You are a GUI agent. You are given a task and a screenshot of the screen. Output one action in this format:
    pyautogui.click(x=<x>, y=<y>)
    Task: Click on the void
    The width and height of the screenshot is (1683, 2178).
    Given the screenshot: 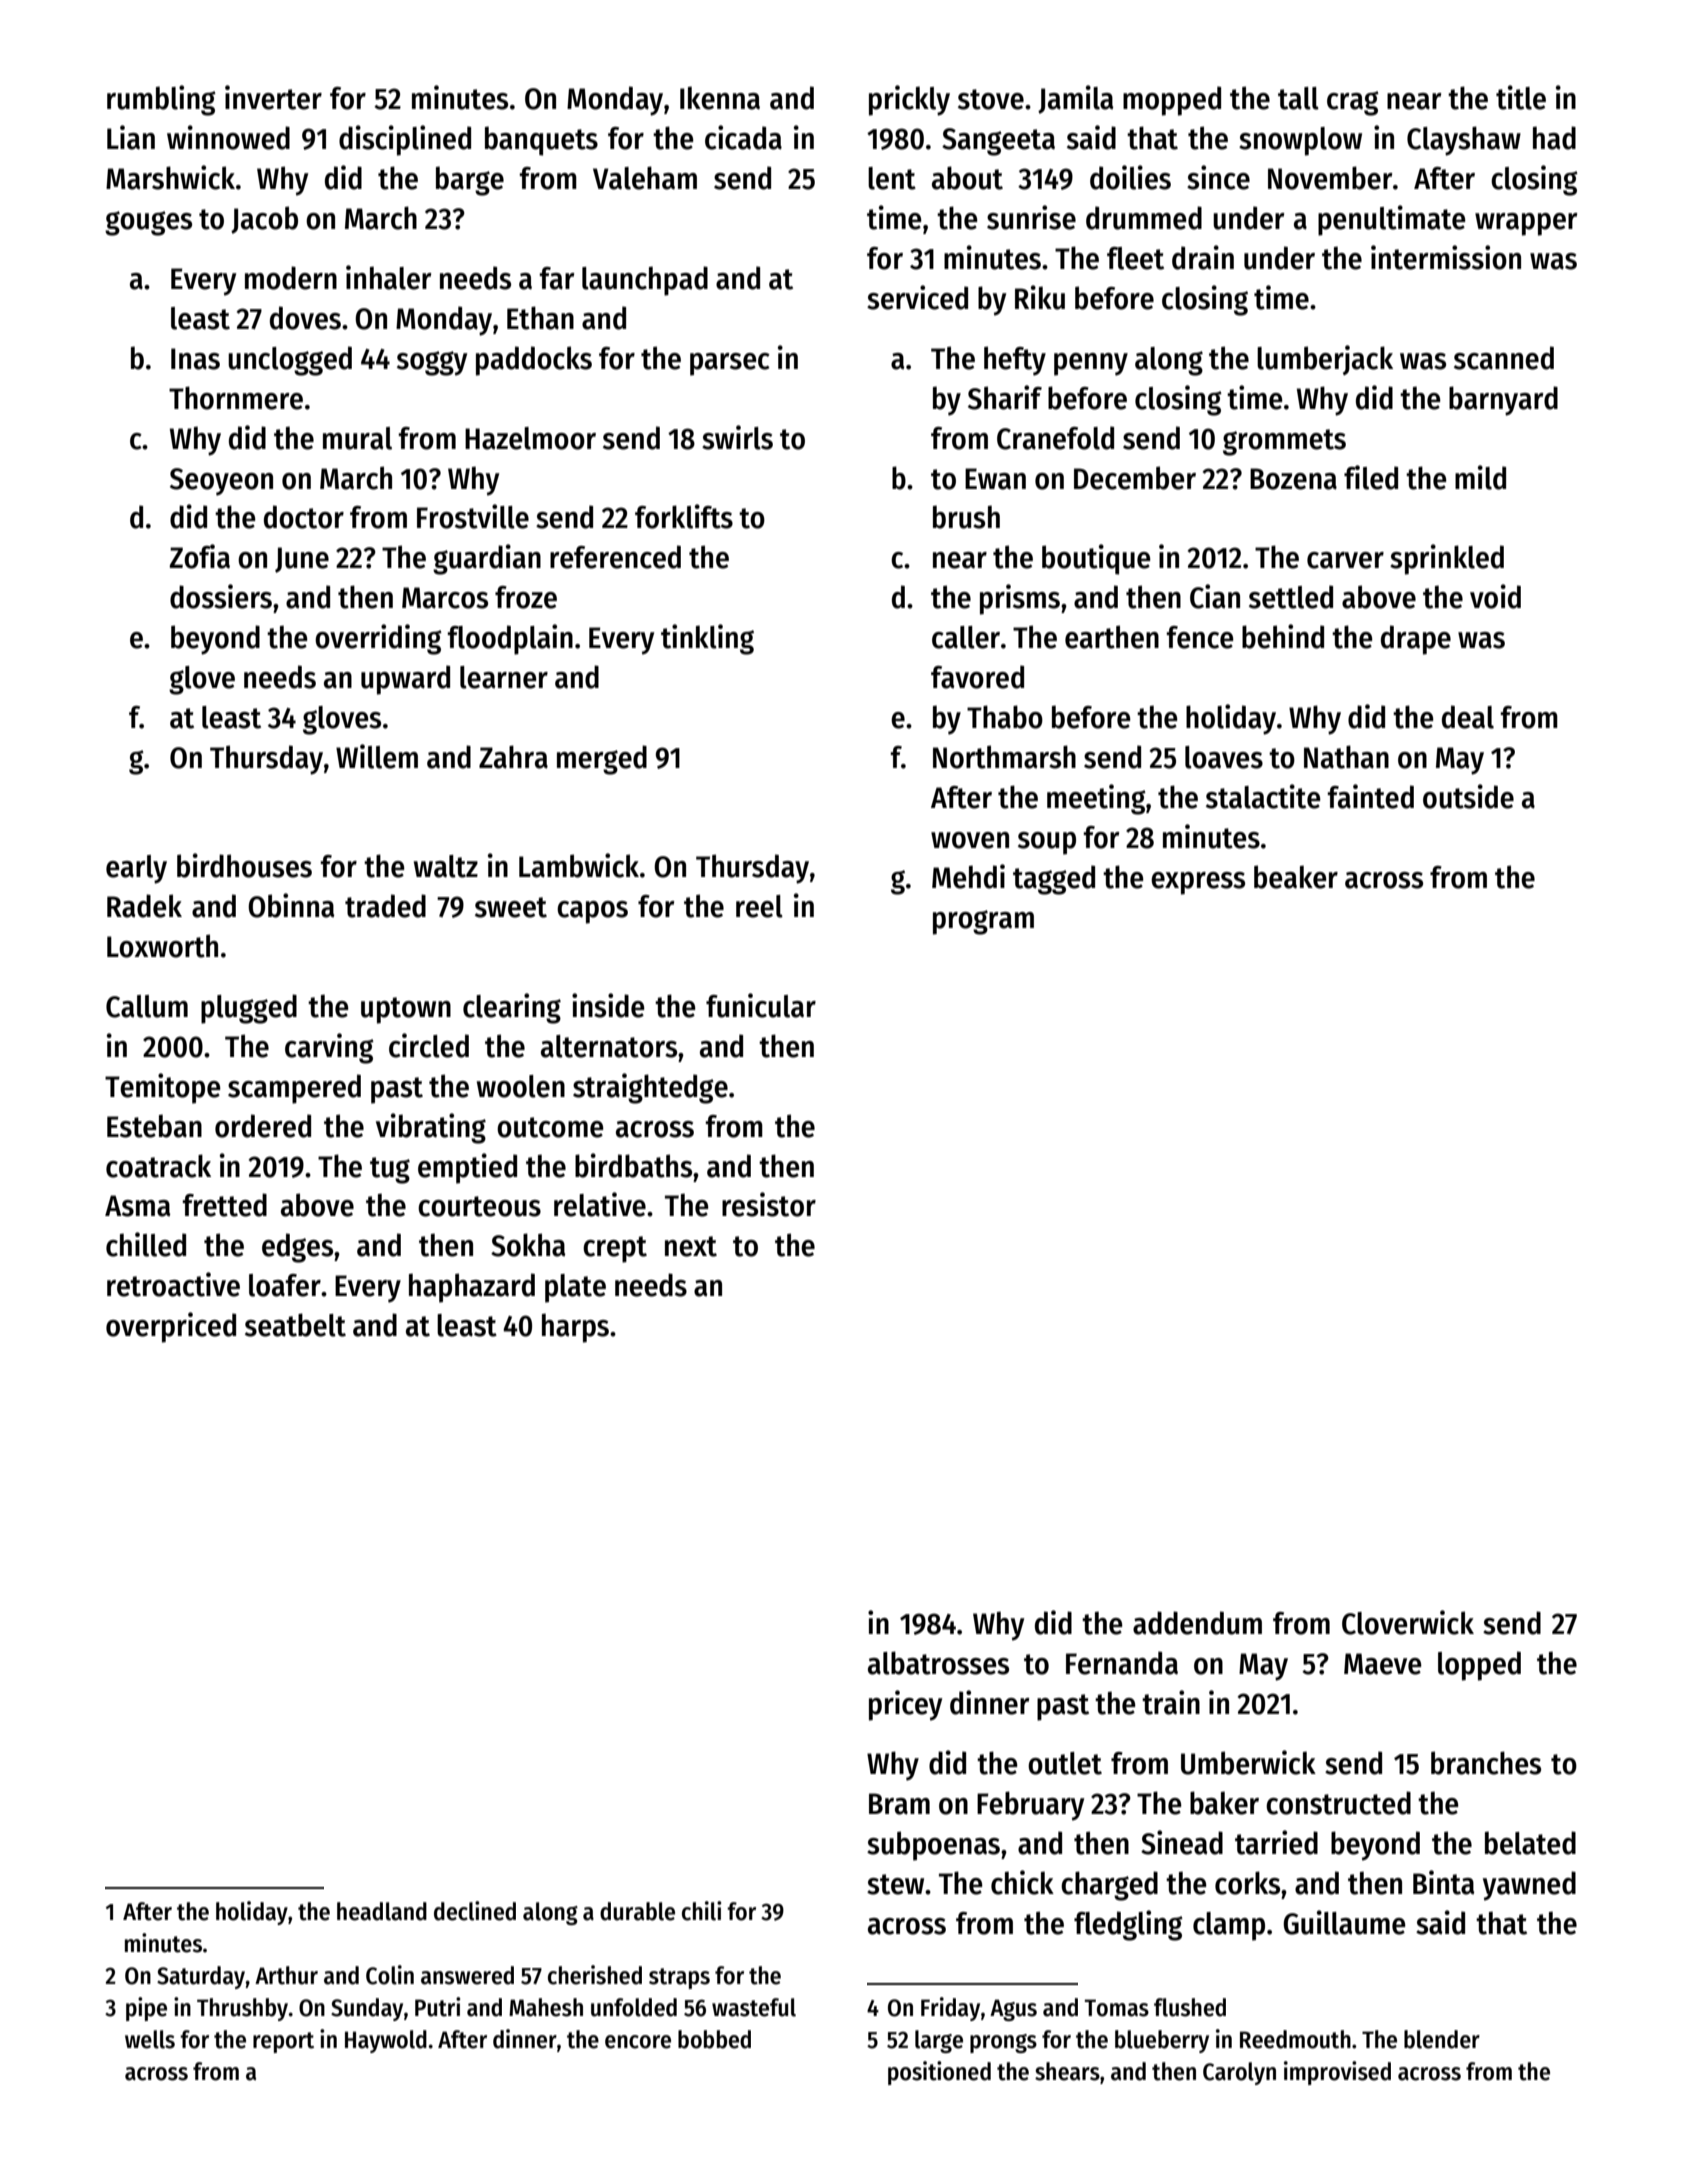 What is the action you would take?
    pyautogui.click(x=1495, y=596)
